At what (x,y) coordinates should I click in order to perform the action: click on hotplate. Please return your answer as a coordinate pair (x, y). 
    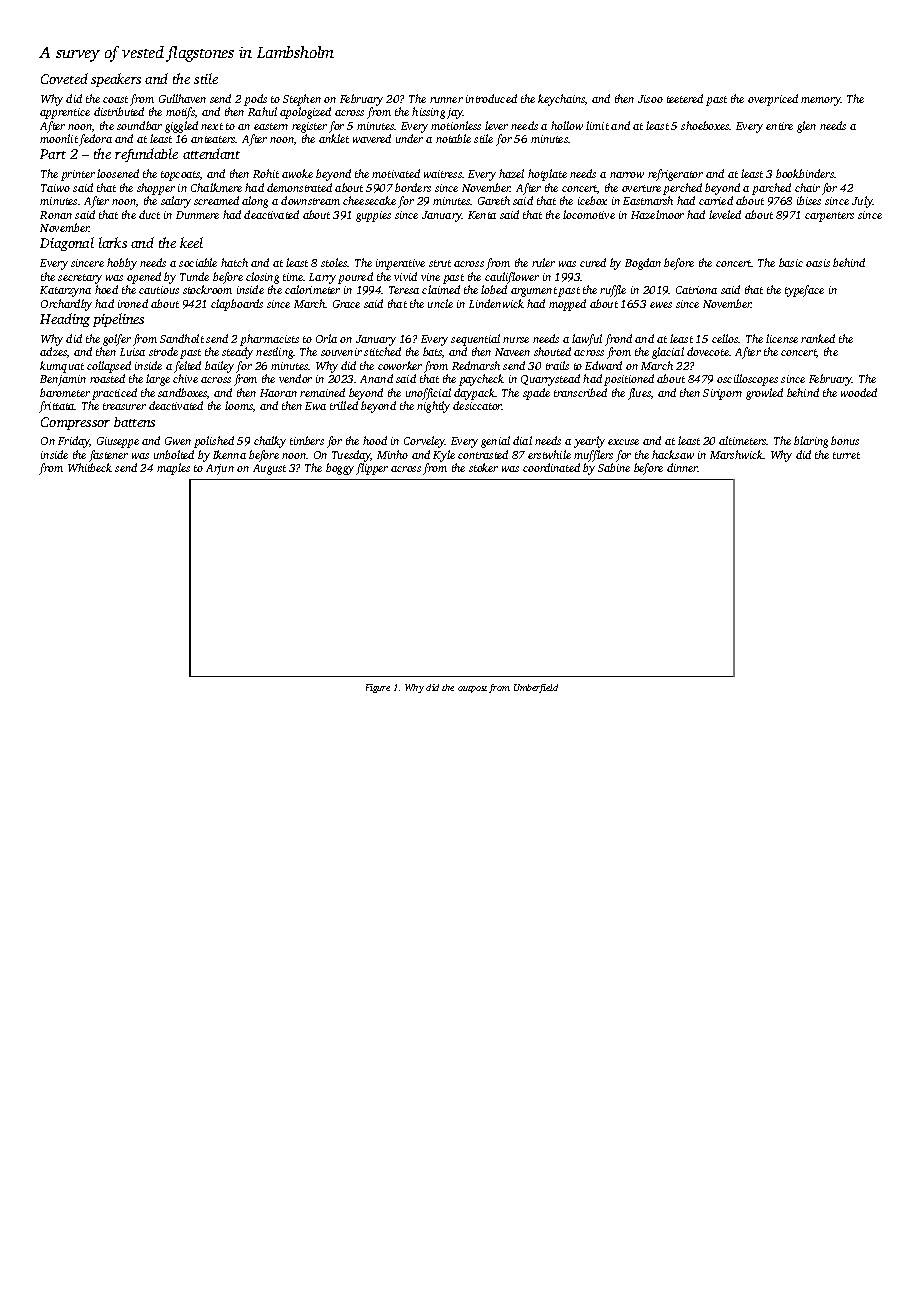
    Looking at the image, I should click on (547, 175).
